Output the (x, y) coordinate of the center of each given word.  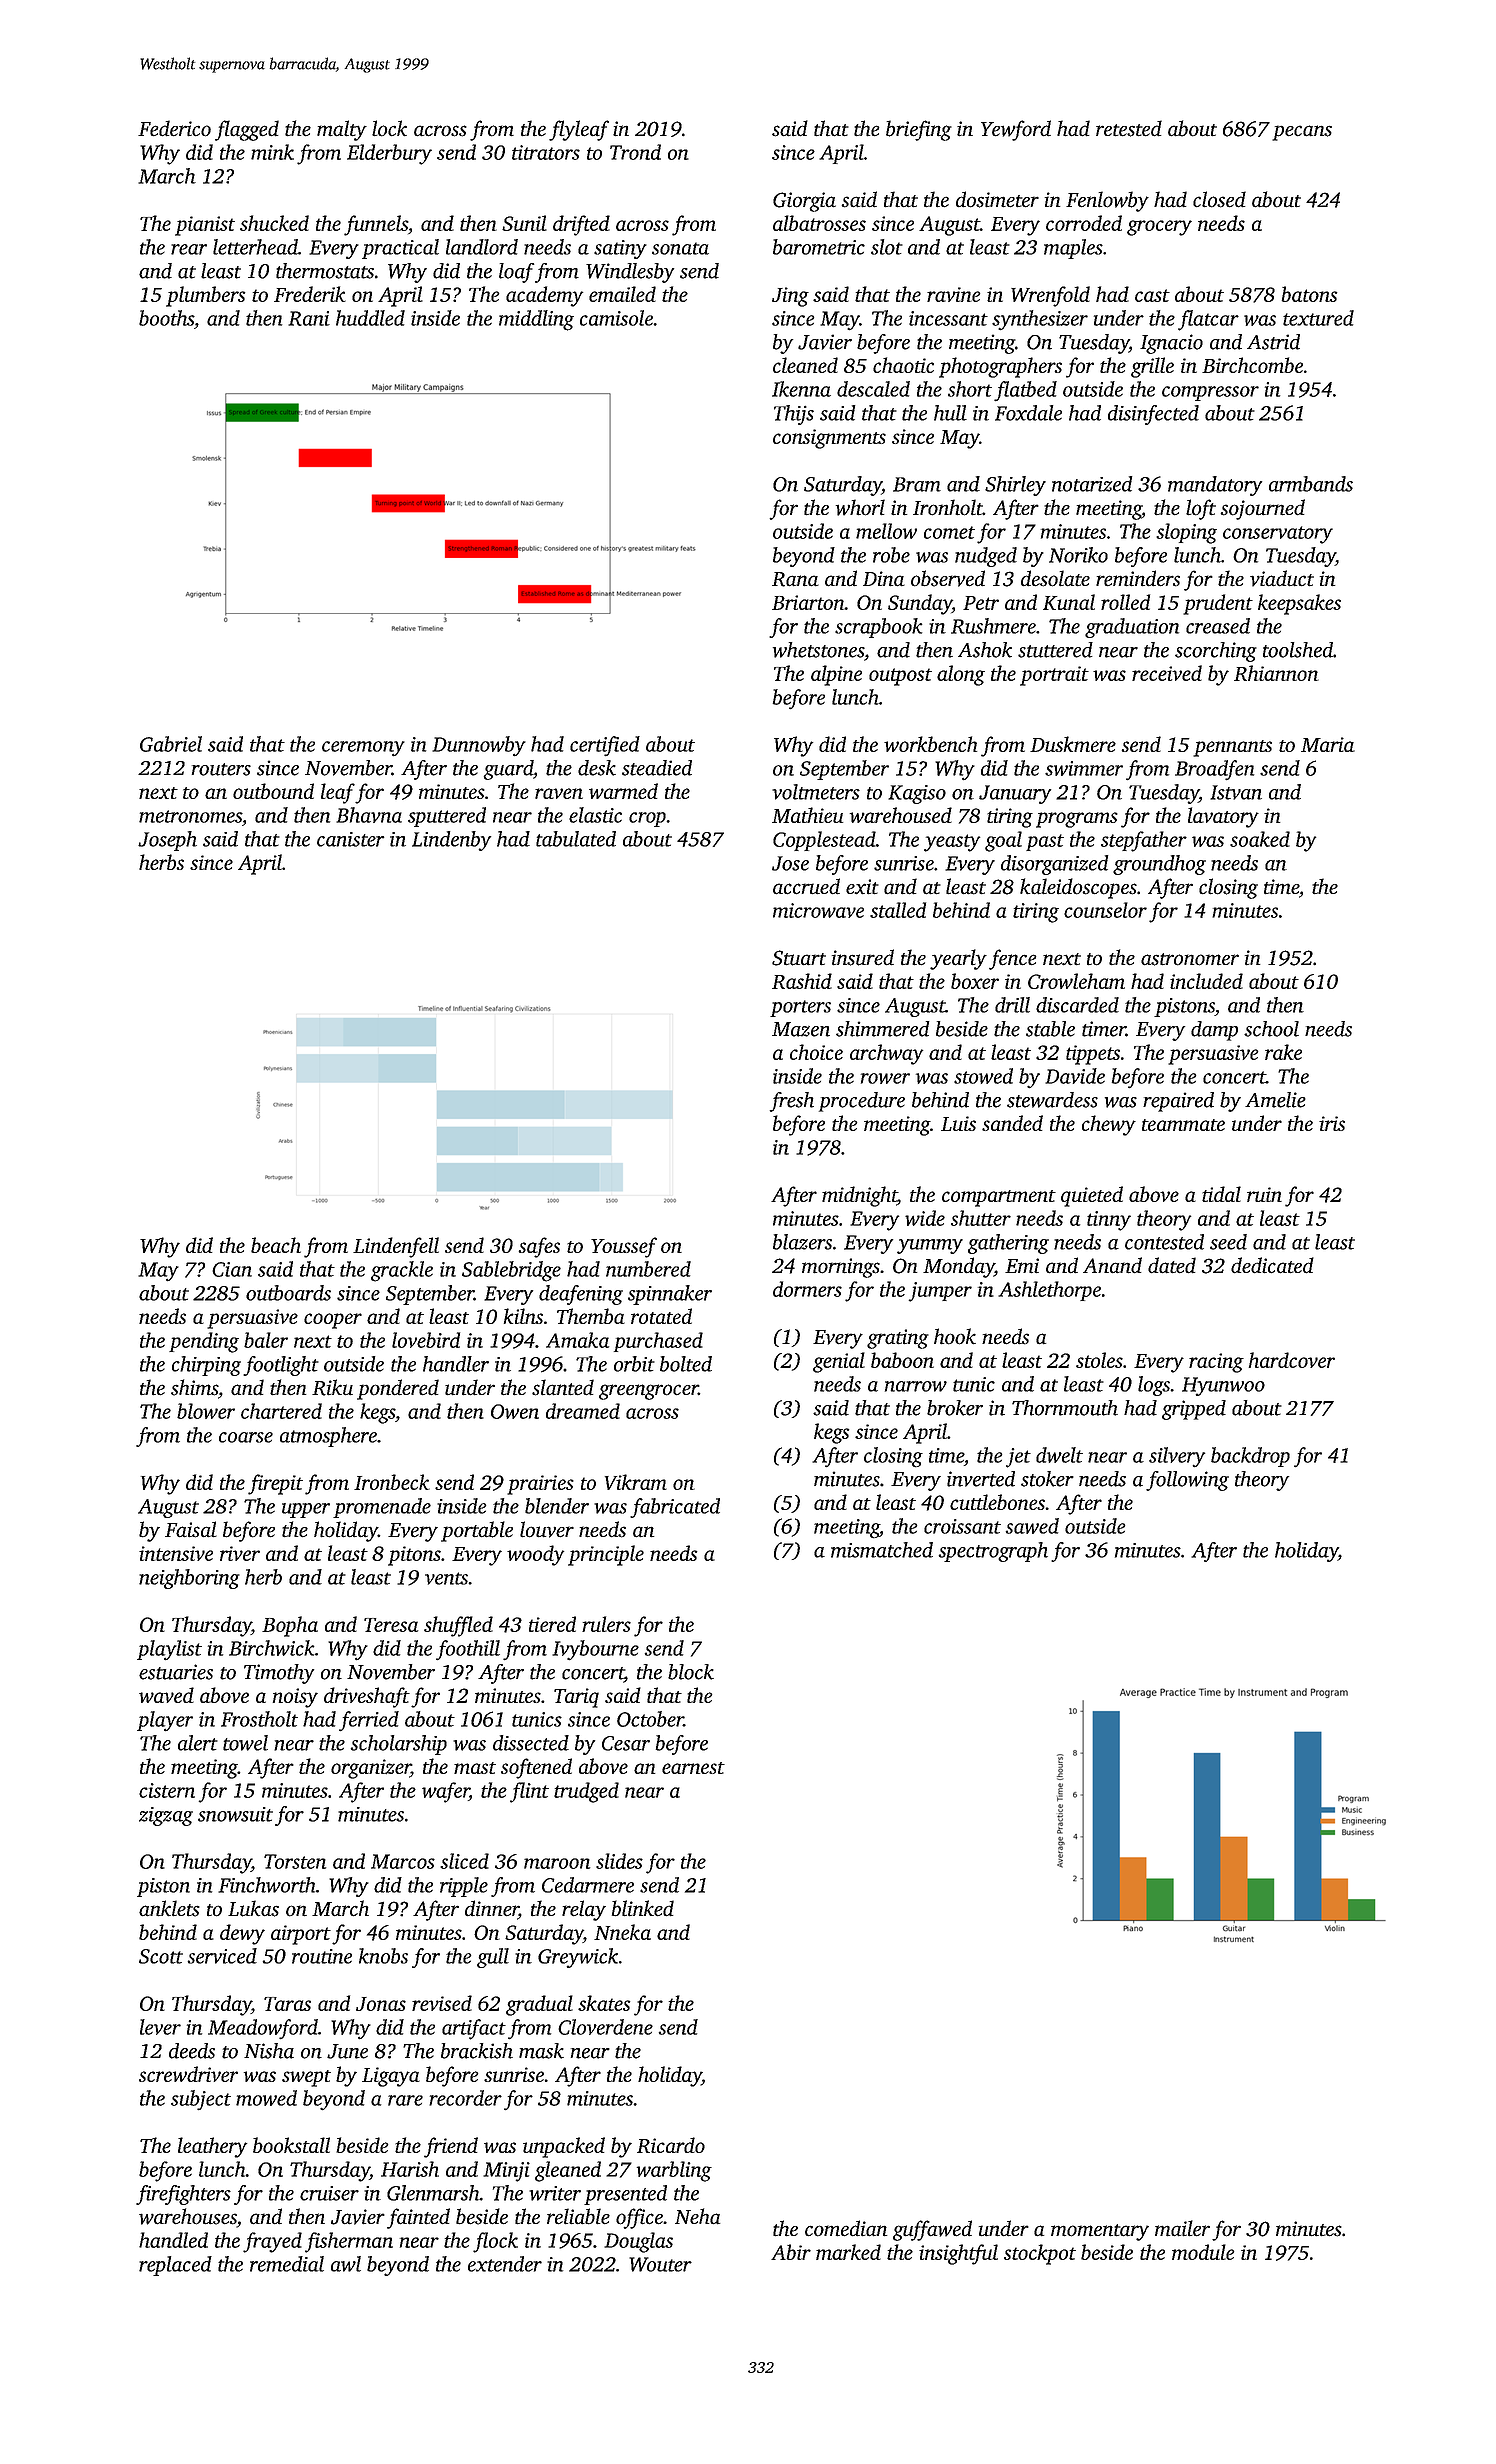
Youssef (624, 1247)
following (1187, 1481)
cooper (333, 1321)
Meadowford (263, 2029)
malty (342, 130)
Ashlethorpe (1049, 1291)
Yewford (1016, 130)
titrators (546, 152)
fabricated (675, 1508)
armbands (1311, 484)
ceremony (363, 749)
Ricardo (671, 2145)
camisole (616, 318)
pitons (414, 1556)
